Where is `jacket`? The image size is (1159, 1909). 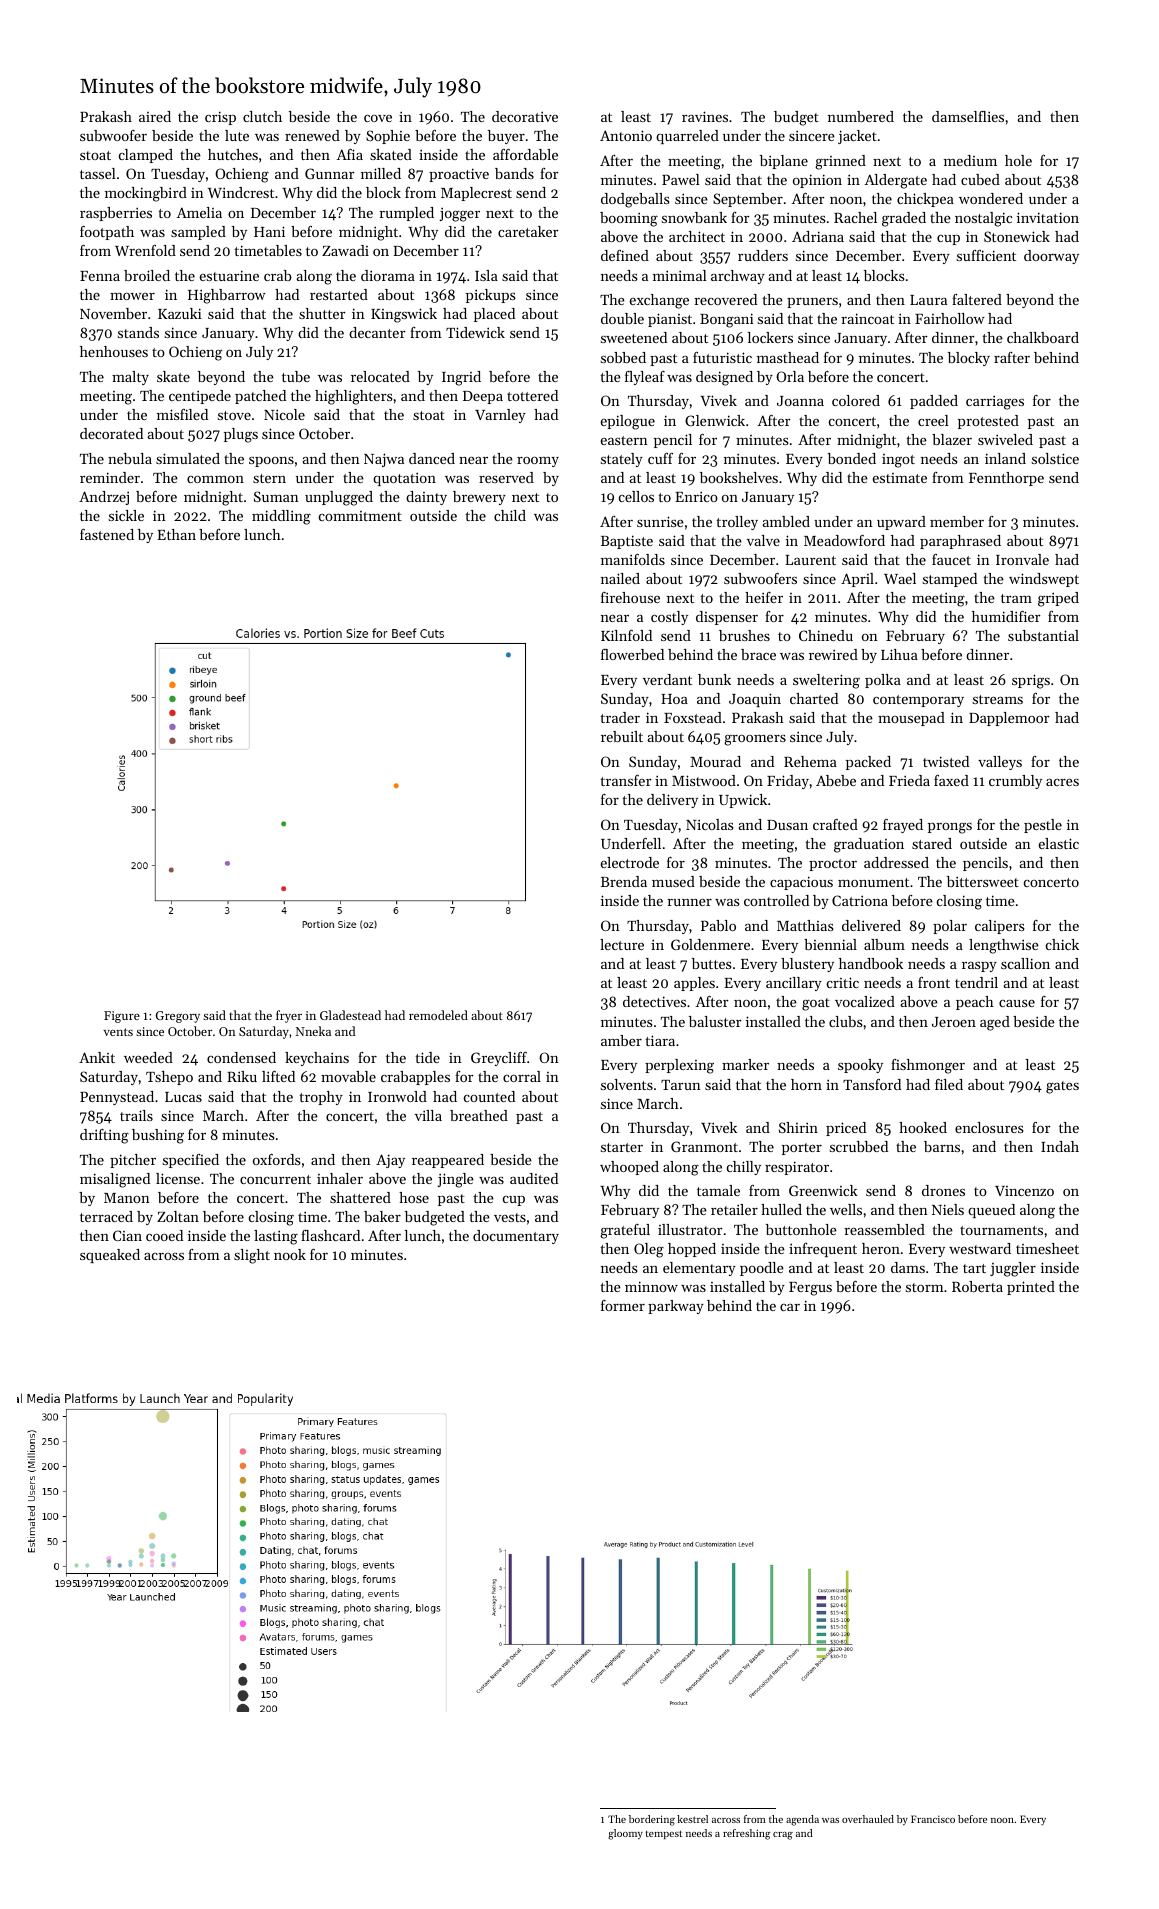 jacket is located at coordinates (857, 137).
